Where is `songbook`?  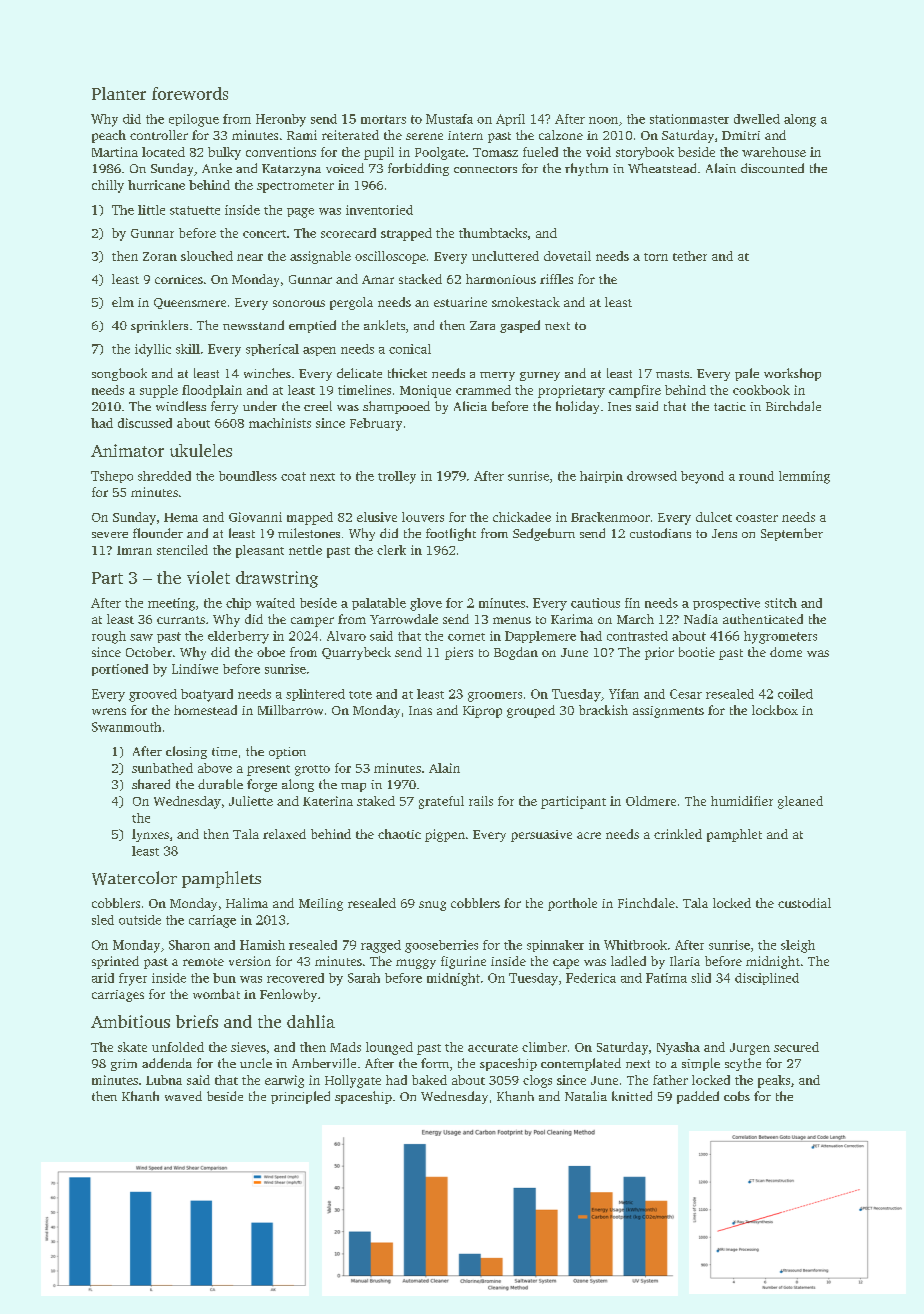 songbook is located at coordinates (119, 374).
